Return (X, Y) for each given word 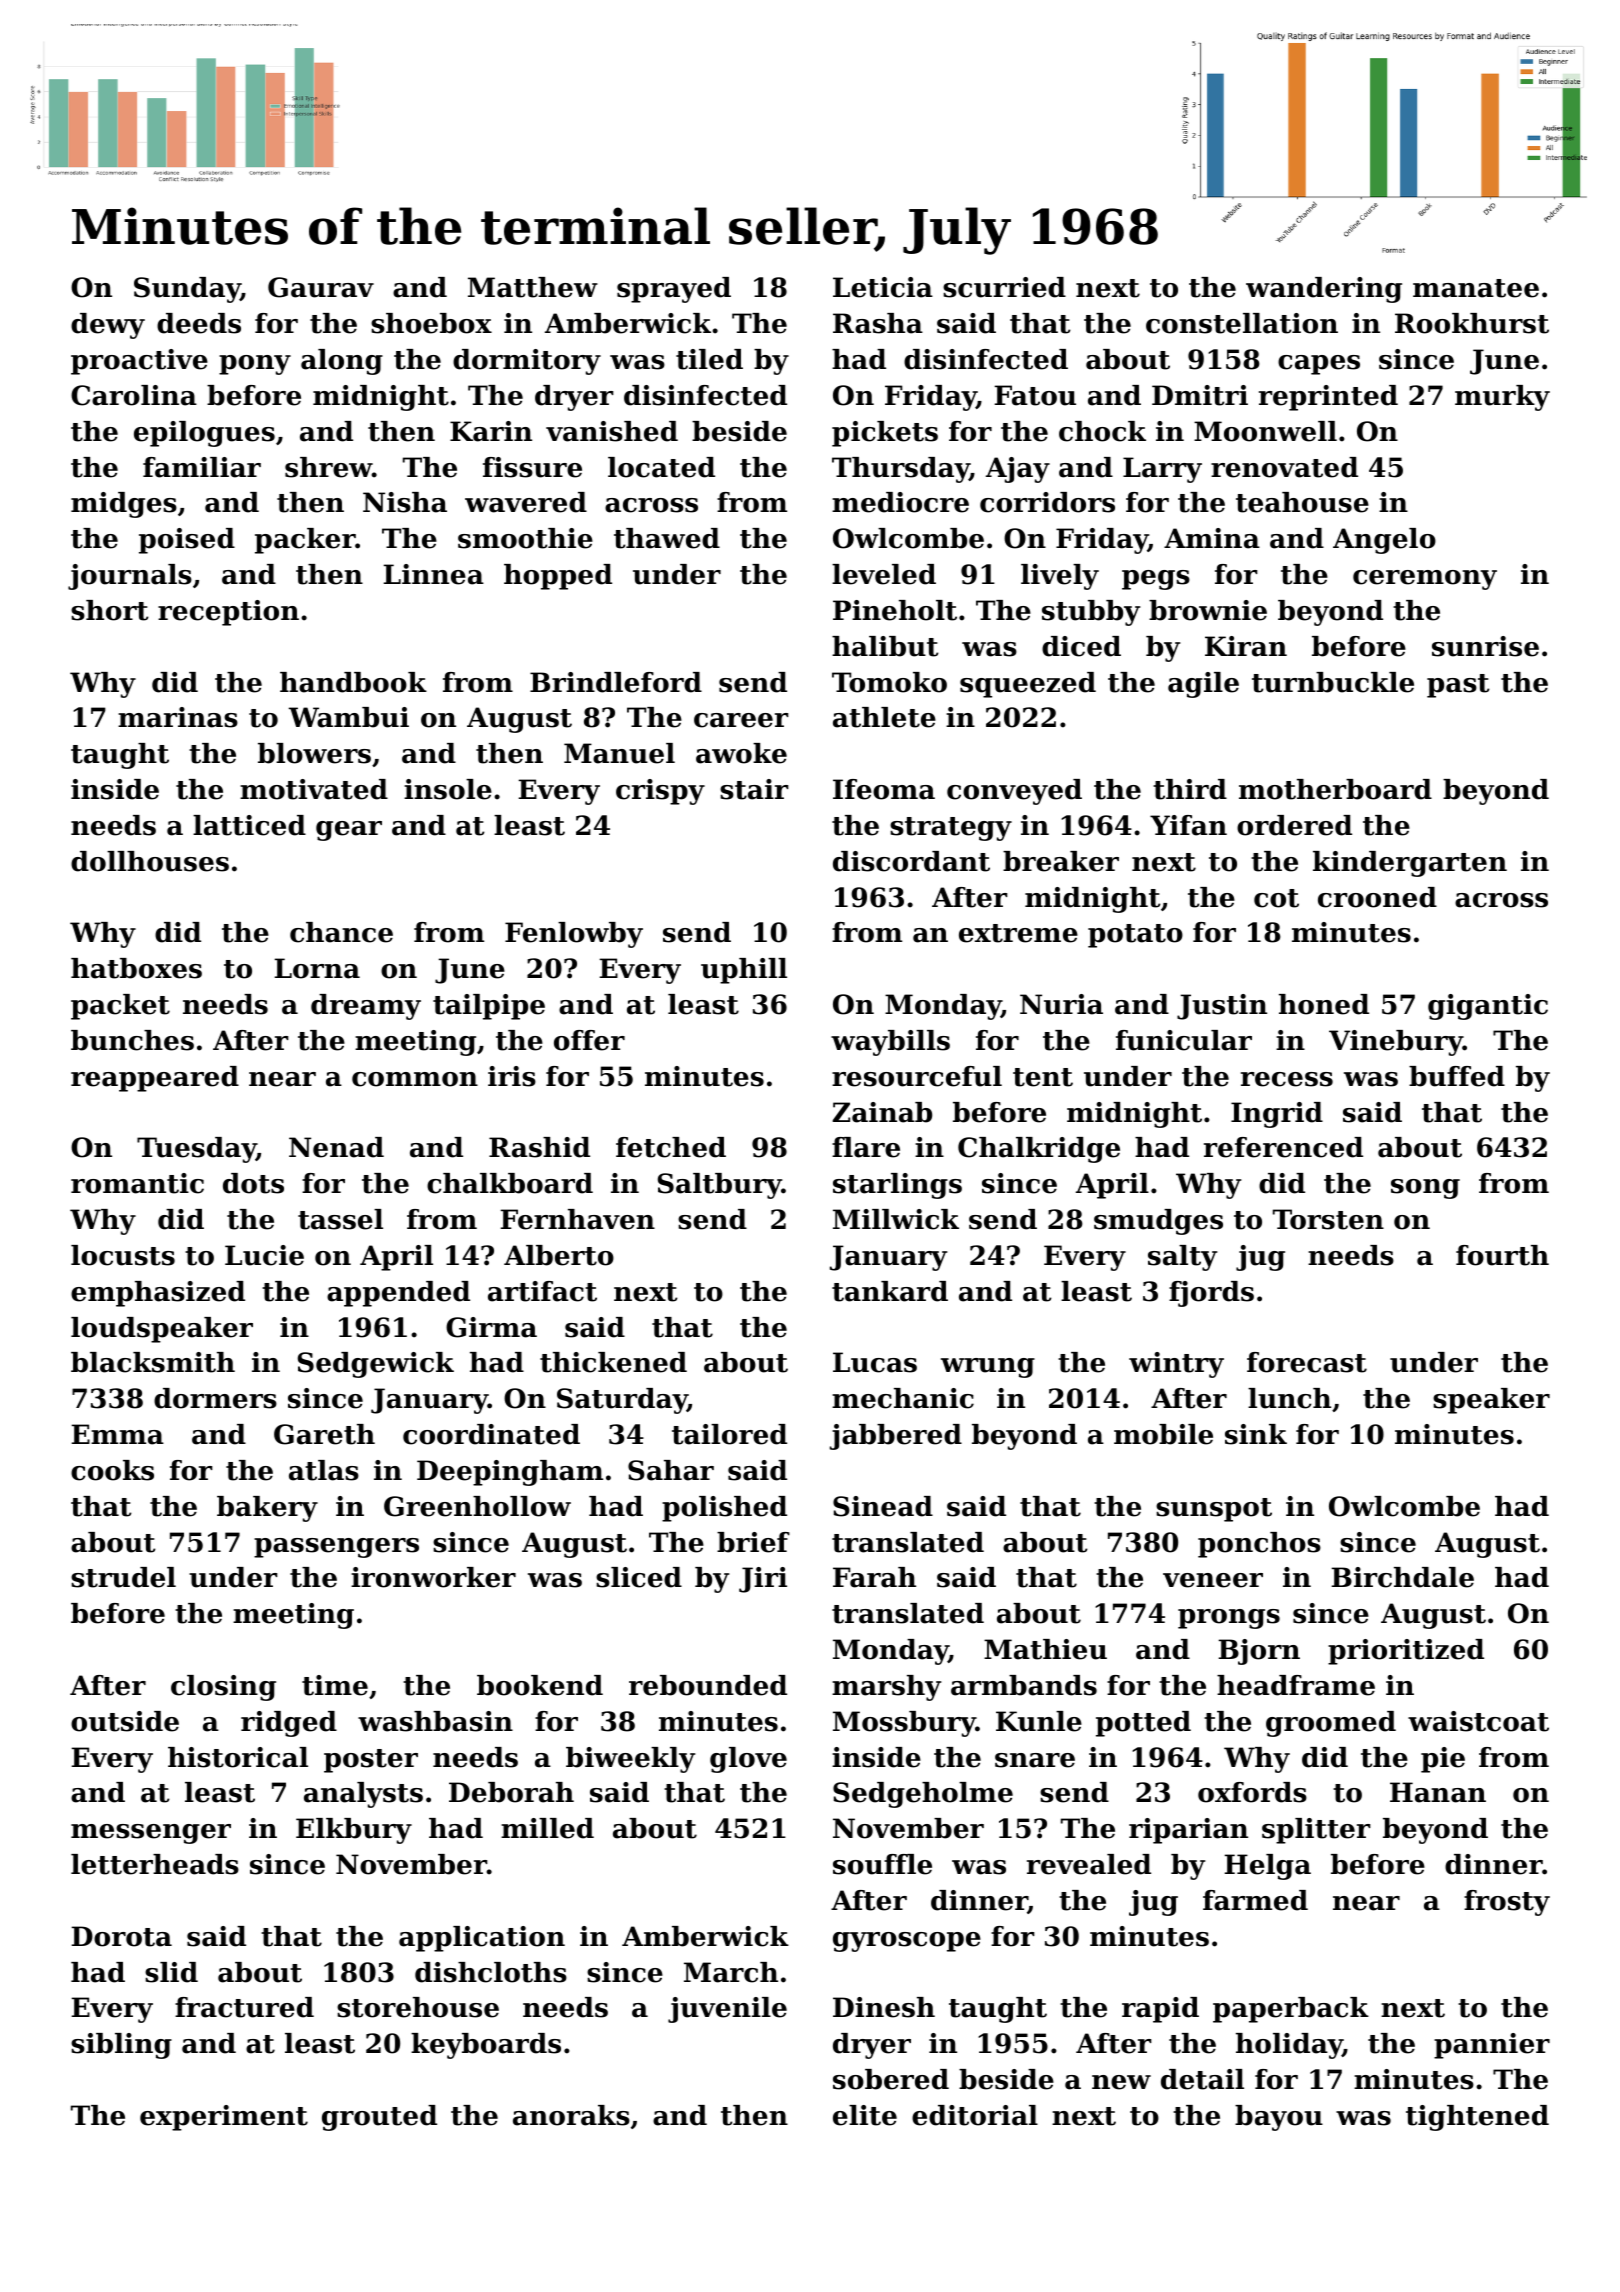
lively (1060, 577)
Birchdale (1402, 1577)
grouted (379, 2118)
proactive (139, 362)
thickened (613, 1362)
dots (253, 1183)
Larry (1162, 470)
